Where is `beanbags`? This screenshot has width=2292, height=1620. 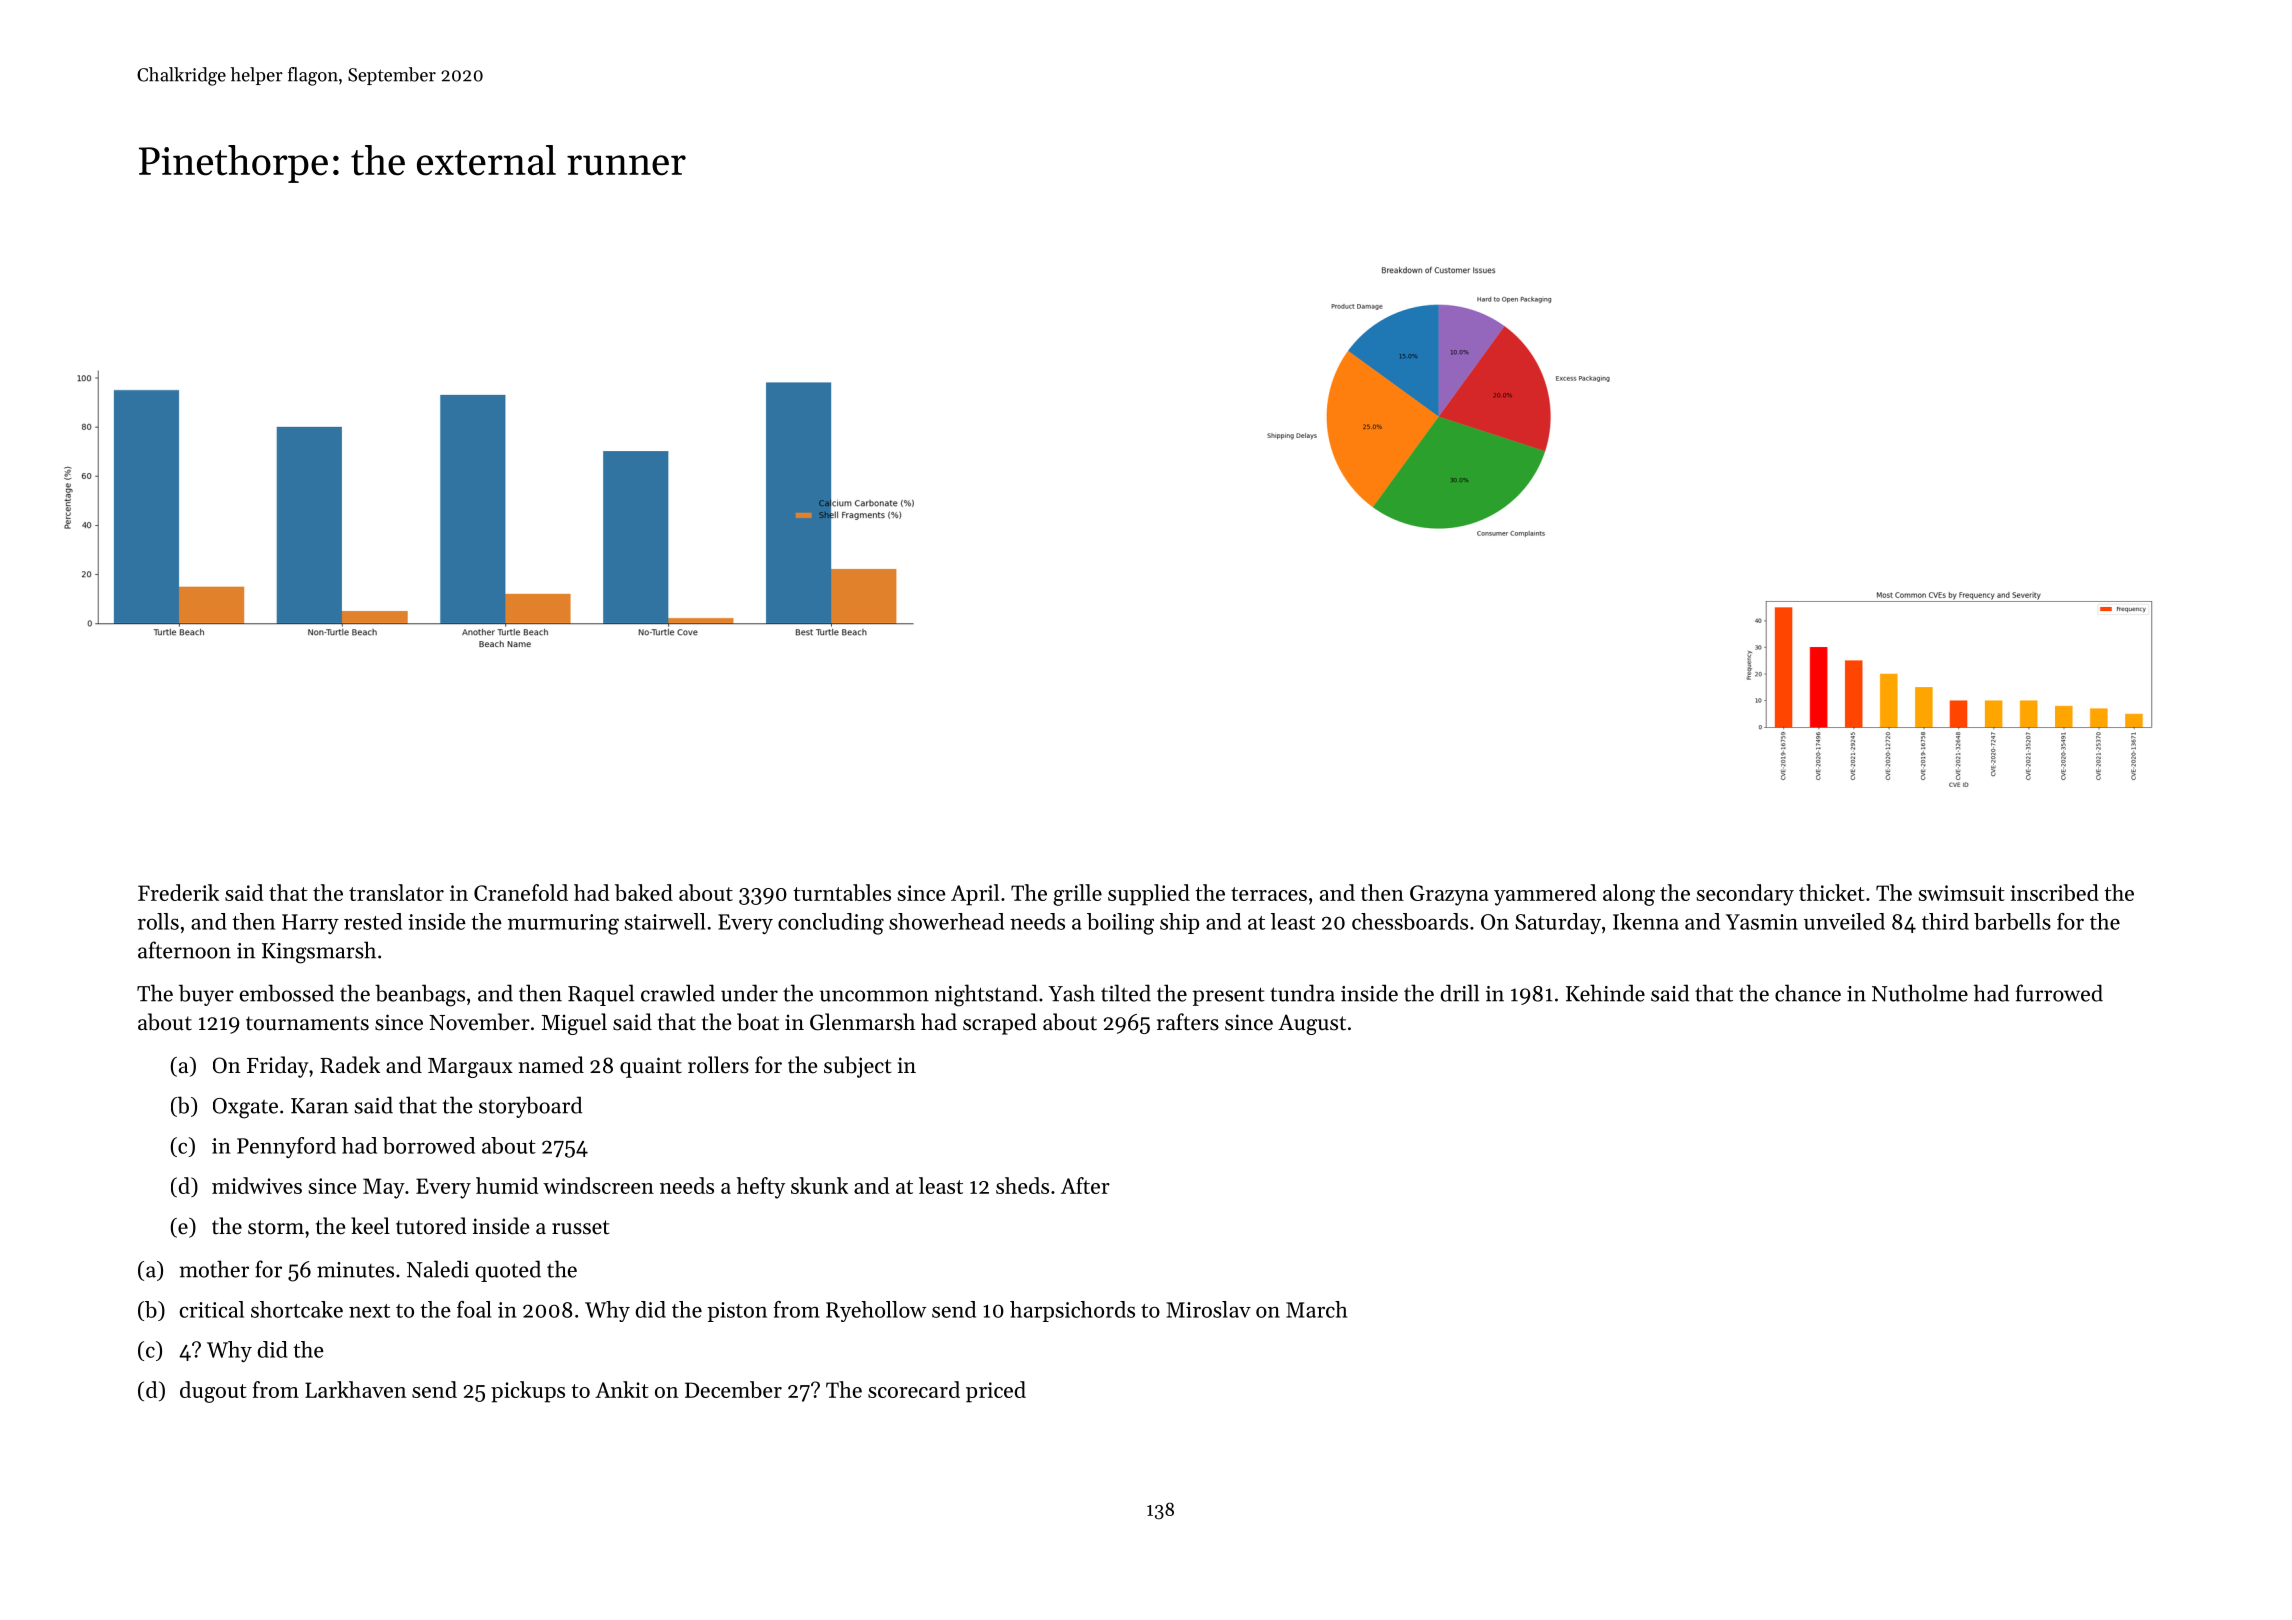
beanbags is located at coordinates (420, 995).
